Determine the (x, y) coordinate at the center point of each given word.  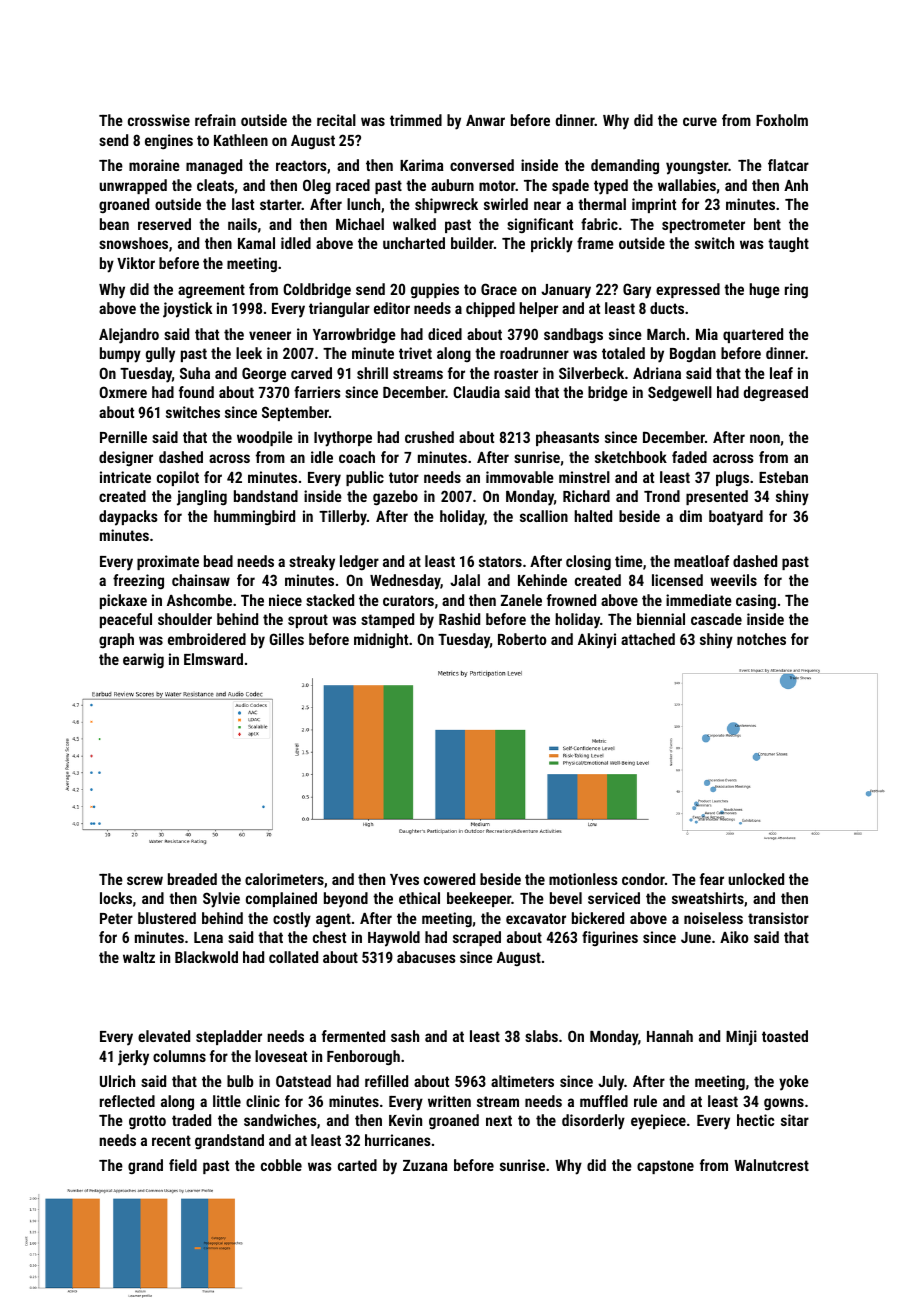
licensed (677, 580)
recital (336, 120)
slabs (541, 1036)
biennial (661, 619)
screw (145, 880)
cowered (449, 879)
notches (761, 639)
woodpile (265, 438)
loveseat (281, 1056)
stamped (387, 620)
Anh (796, 185)
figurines (610, 938)
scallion (544, 516)
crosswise (159, 120)
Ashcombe (199, 600)
